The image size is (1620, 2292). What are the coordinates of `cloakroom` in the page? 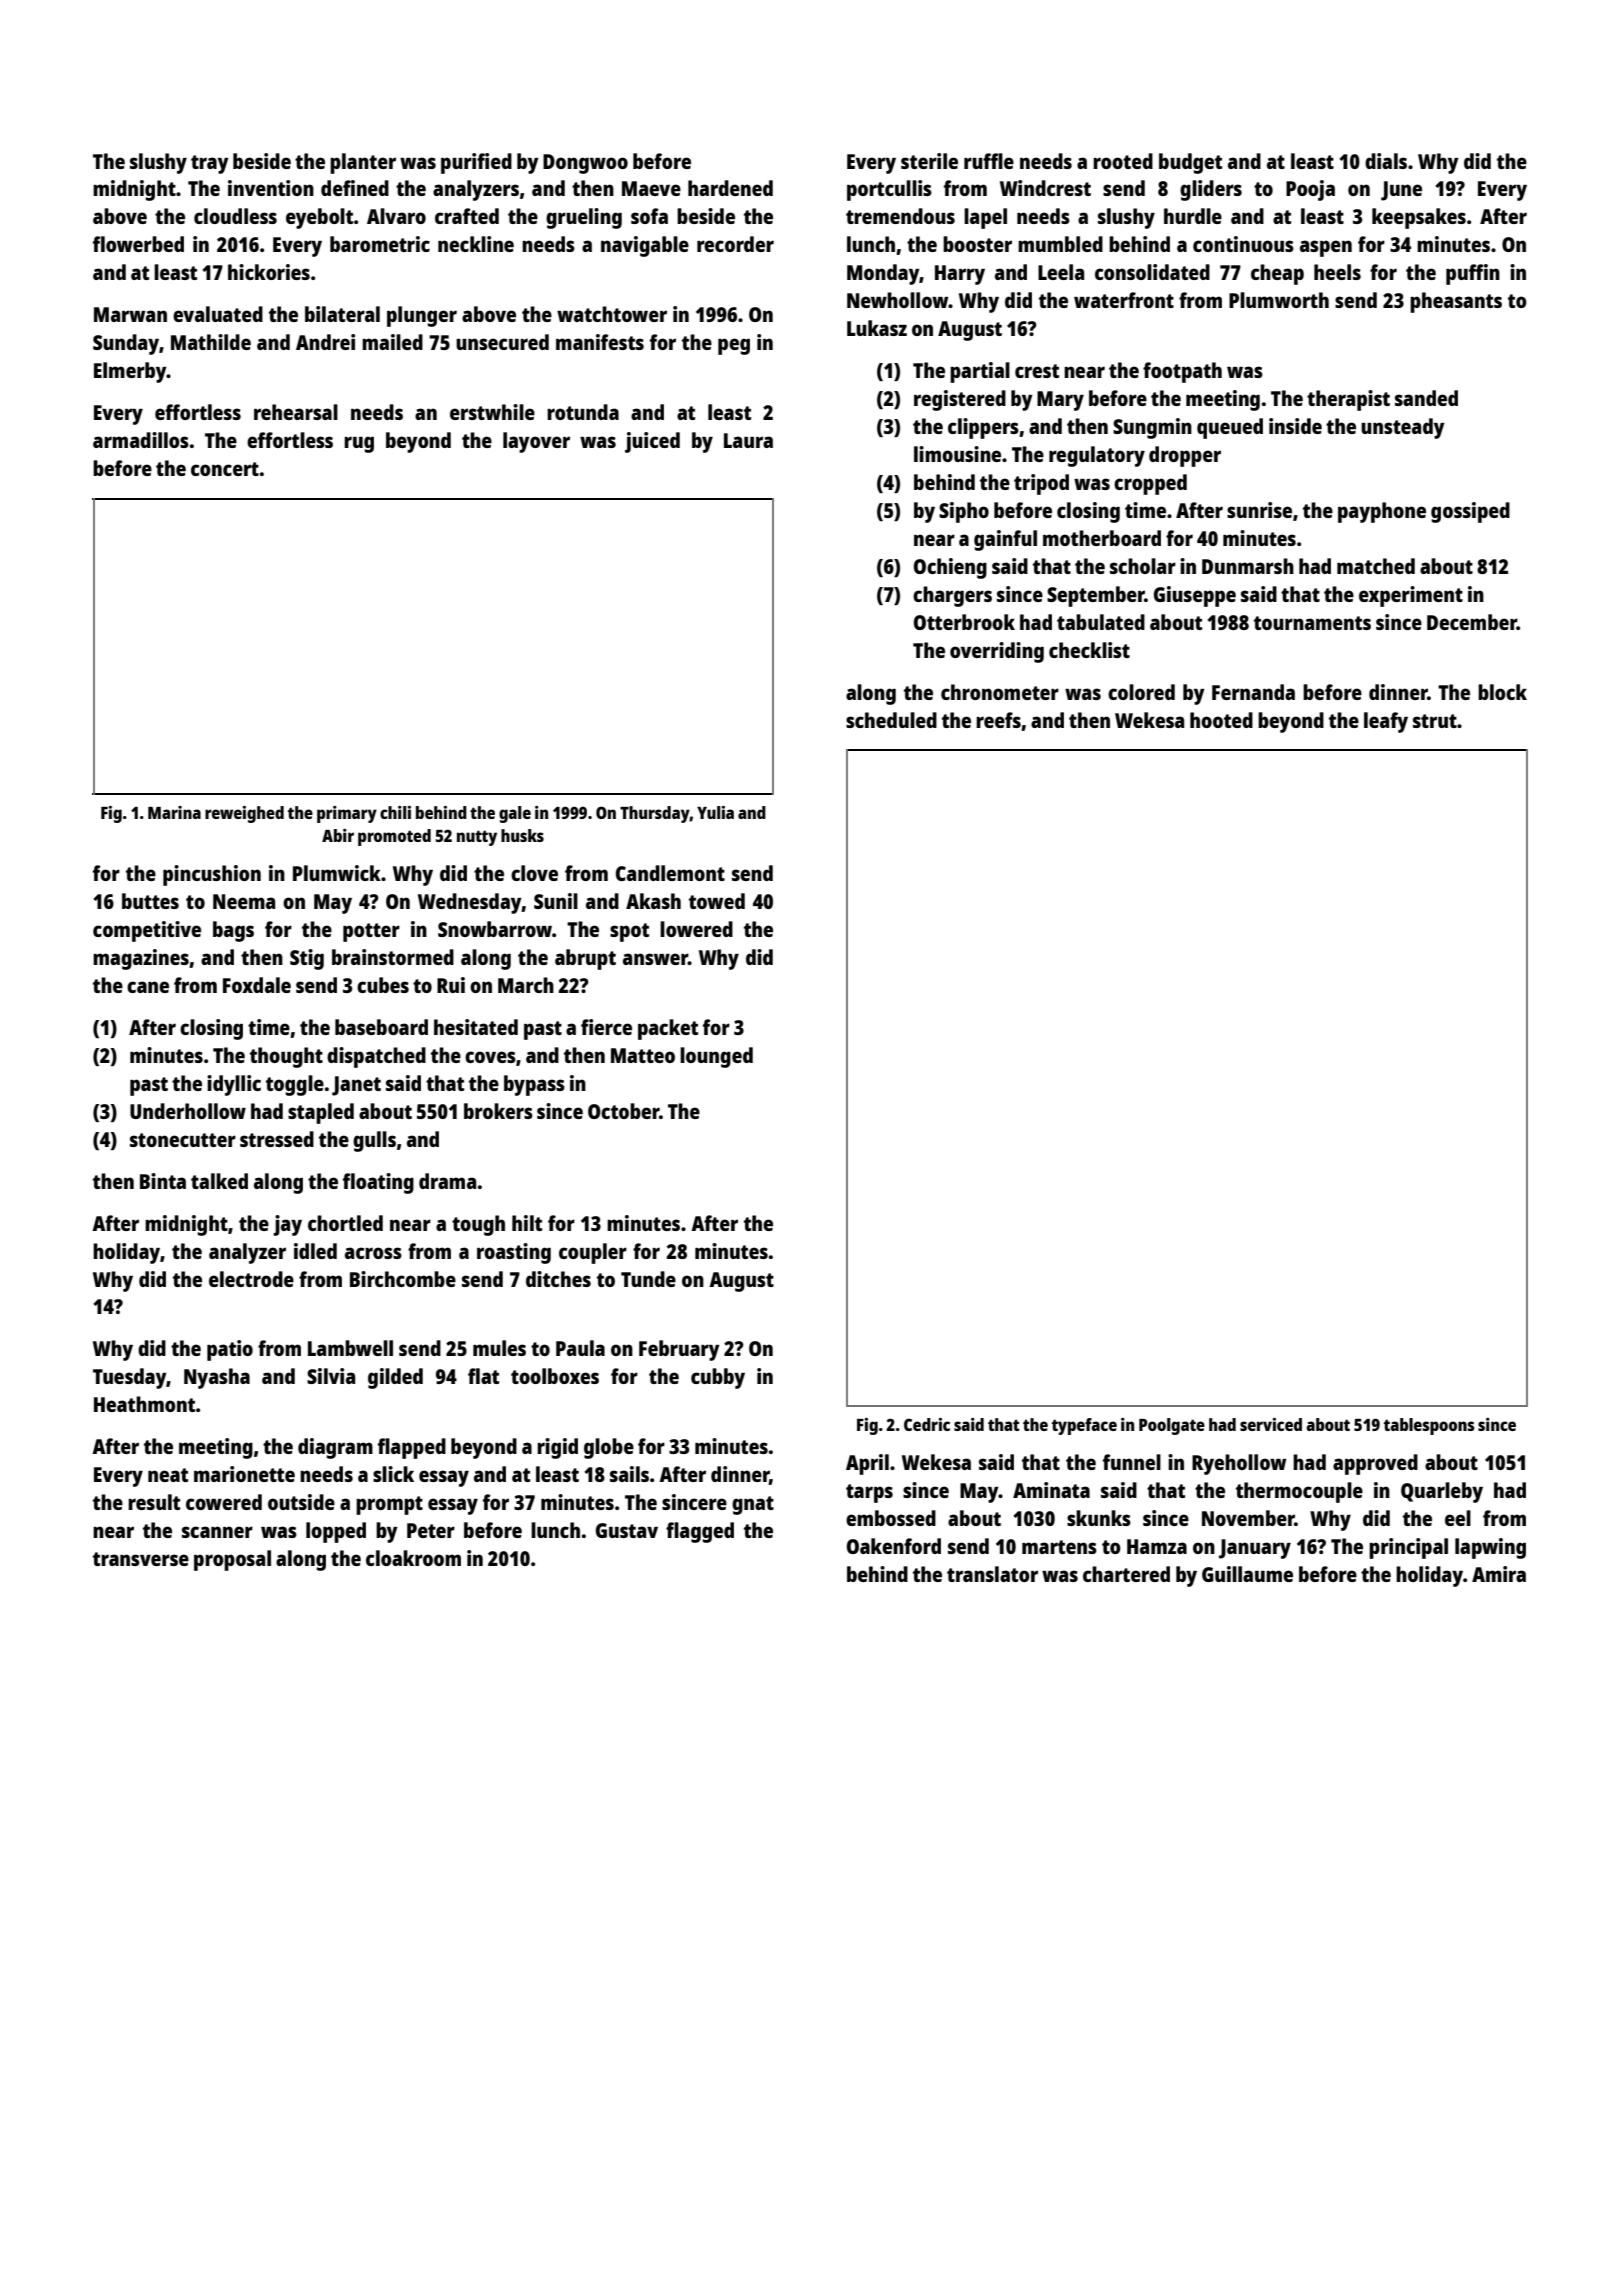 It's located at (413, 1558).
